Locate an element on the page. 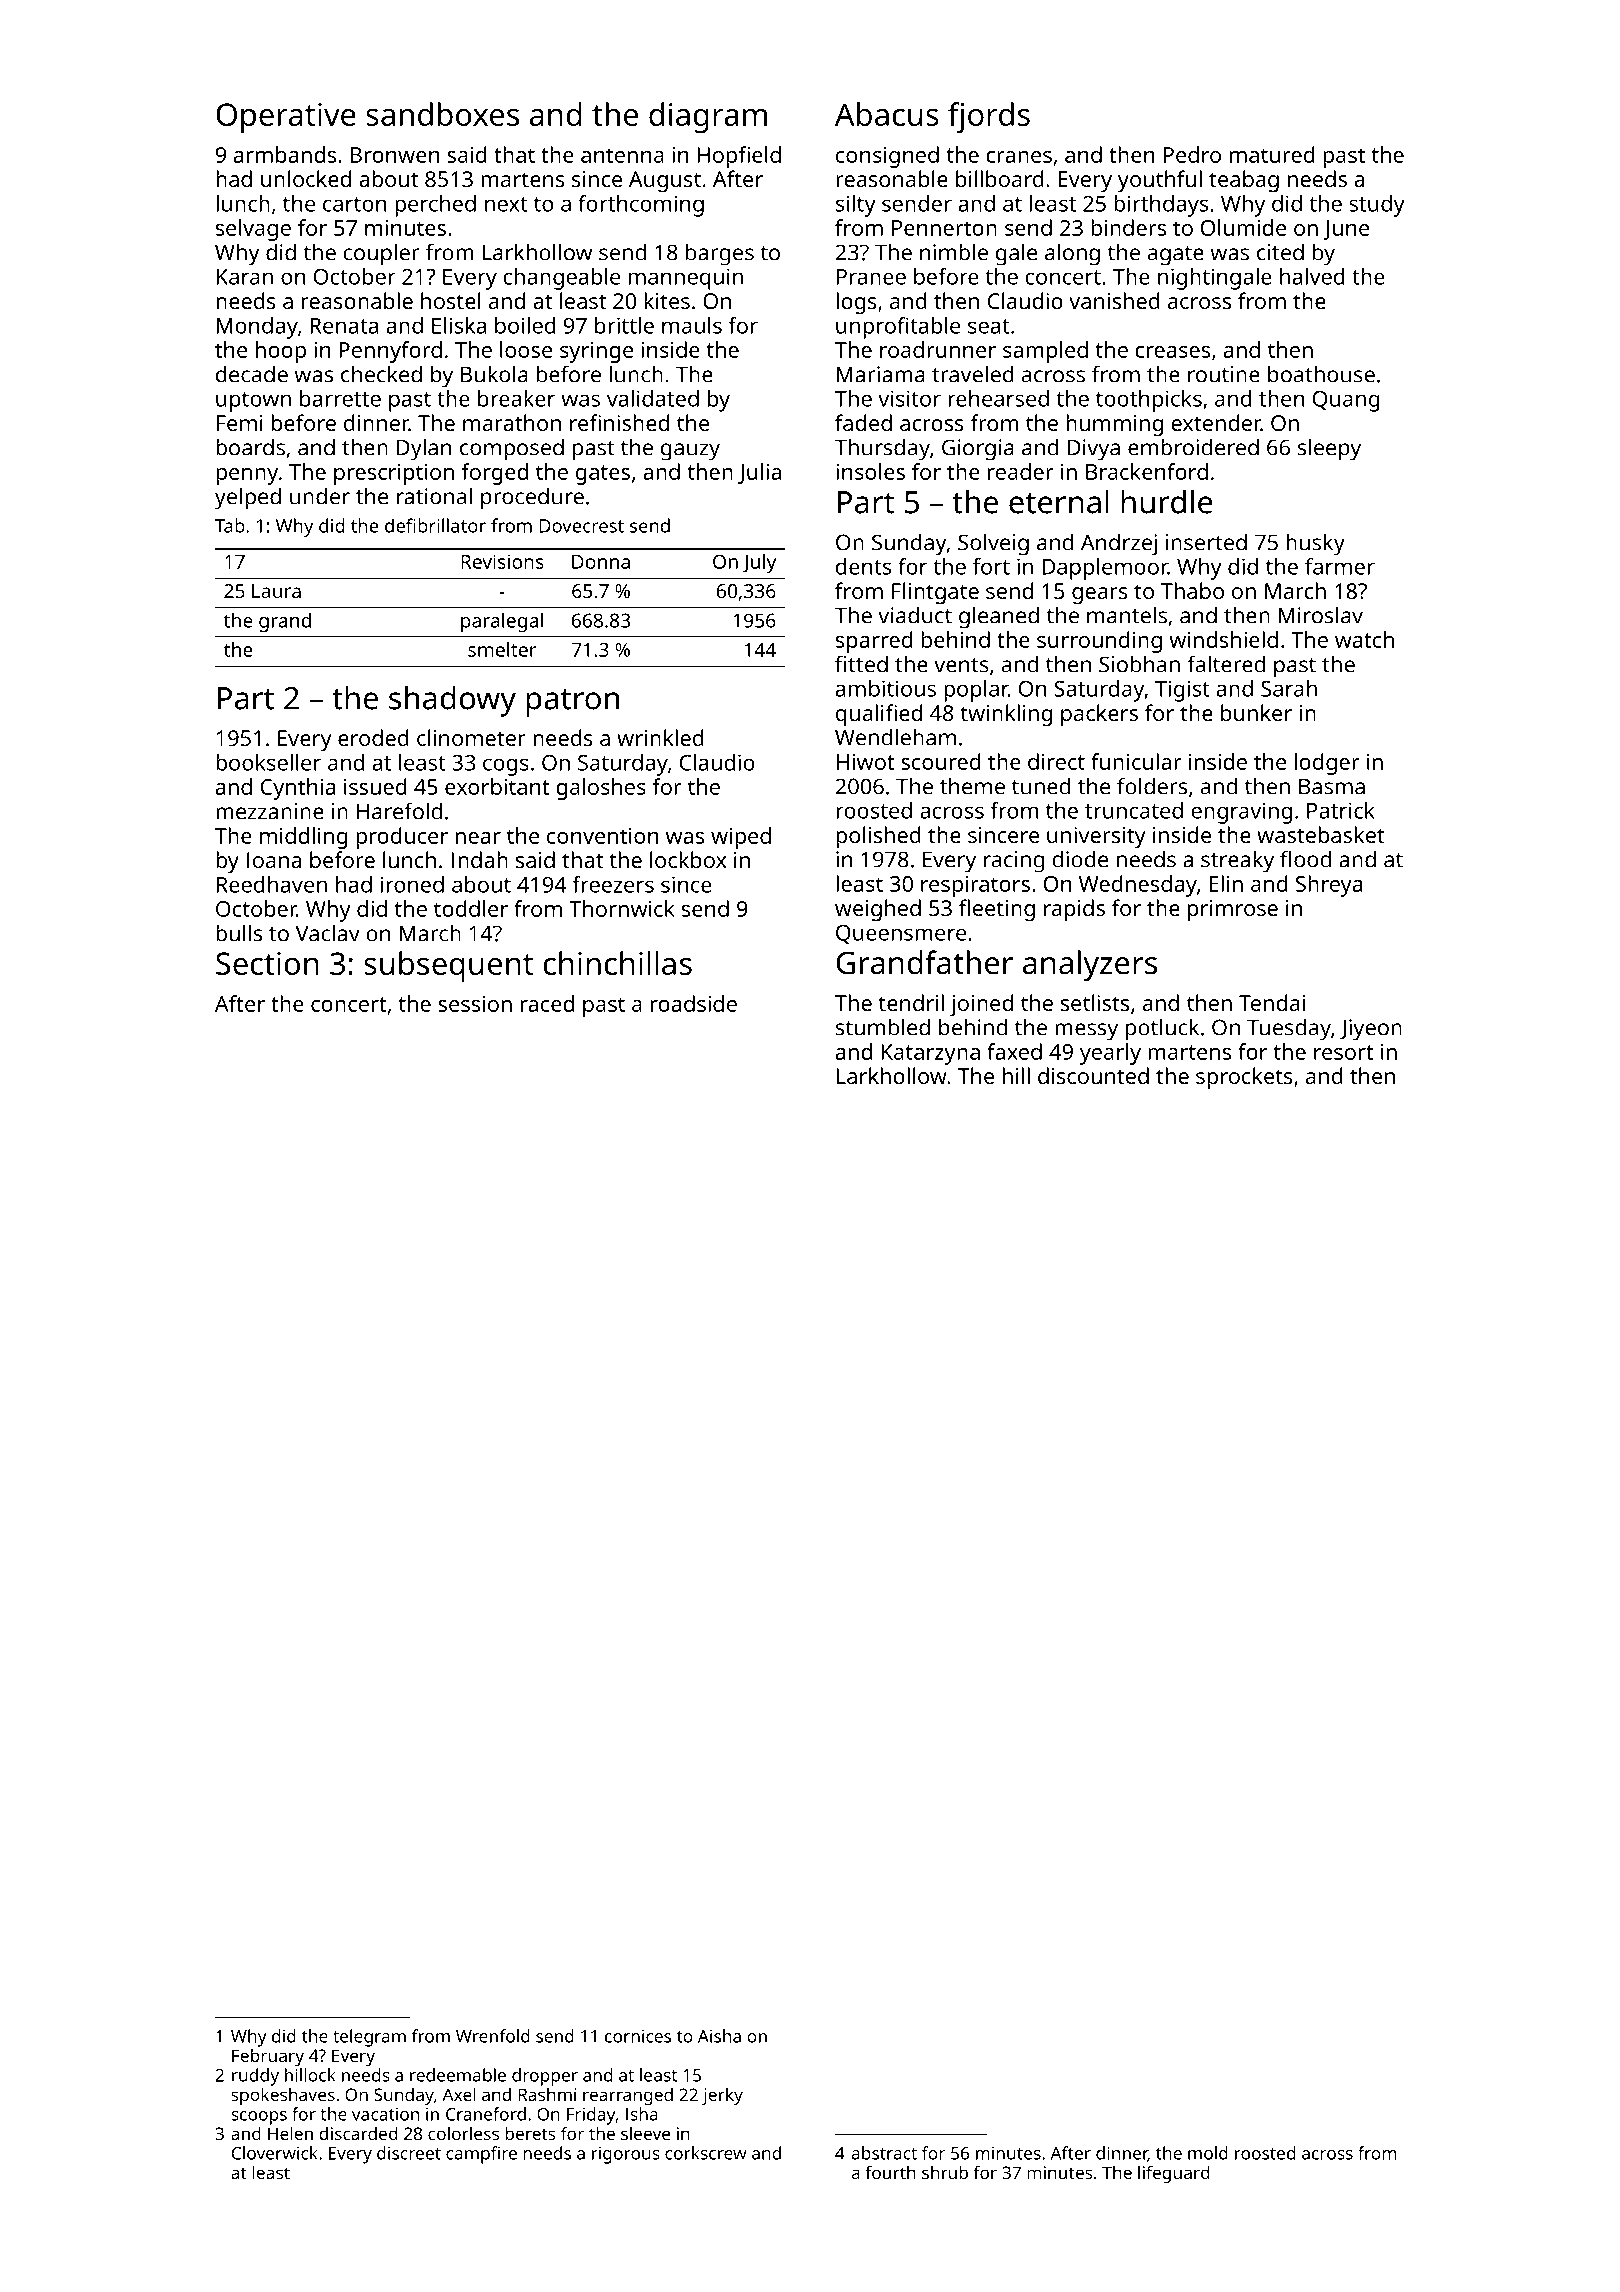 This page has height=2292, width=1620. July is located at coordinates (759, 564).
